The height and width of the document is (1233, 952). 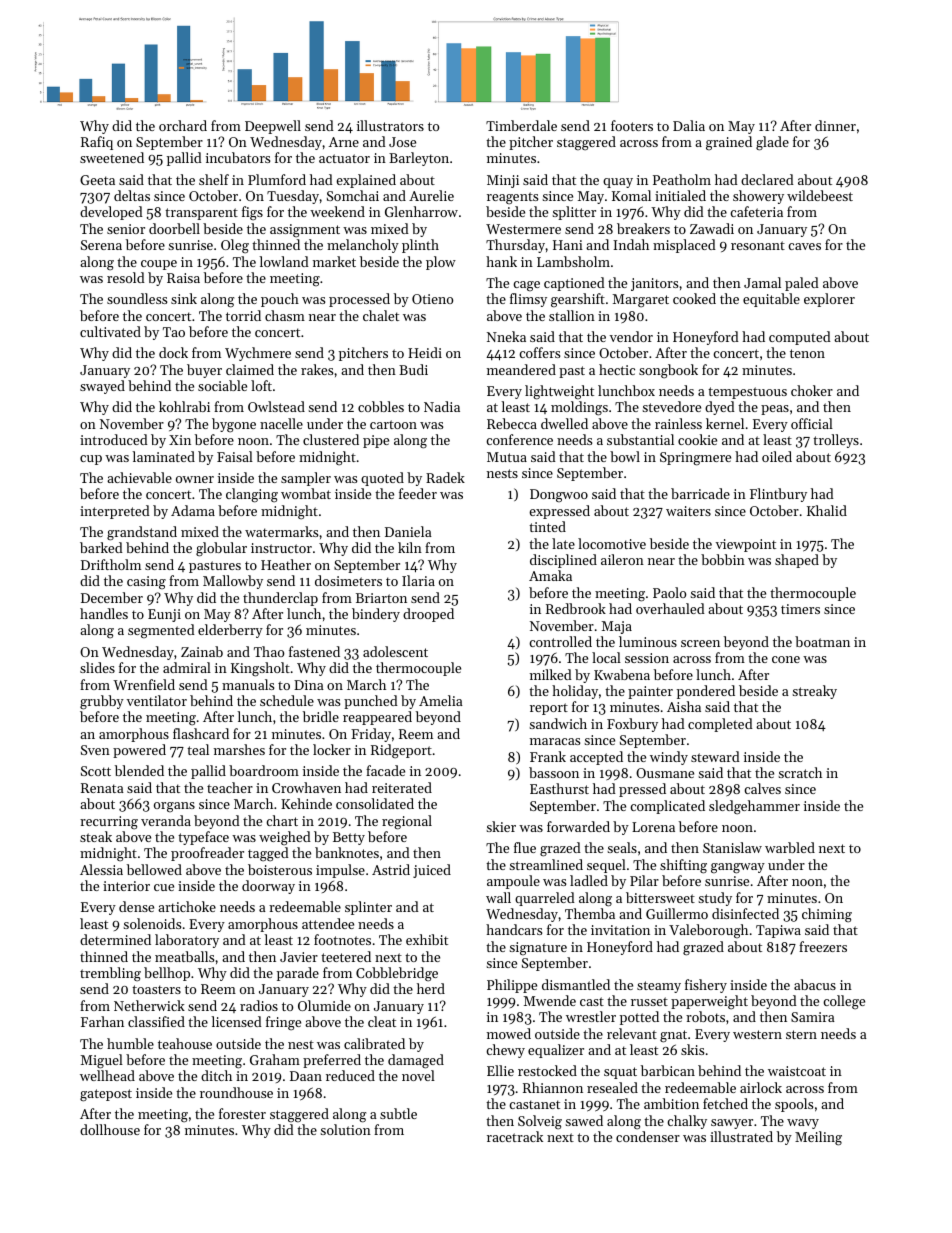 What do you see at coordinates (812, 423) in the document?
I see `official` at bounding box center [812, 423].
